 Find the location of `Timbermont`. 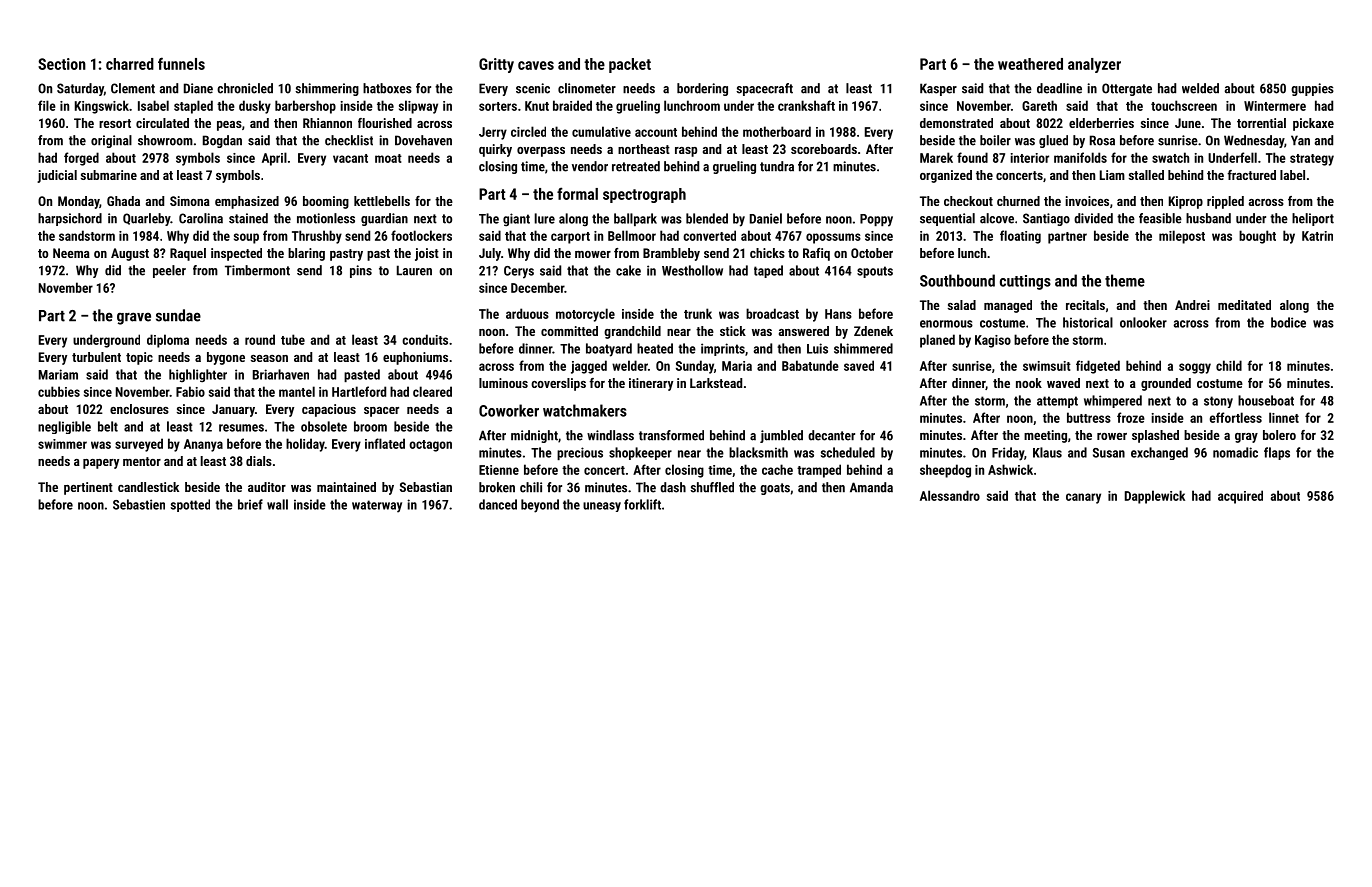

Timbermont is located at coordinates (257, 270).
